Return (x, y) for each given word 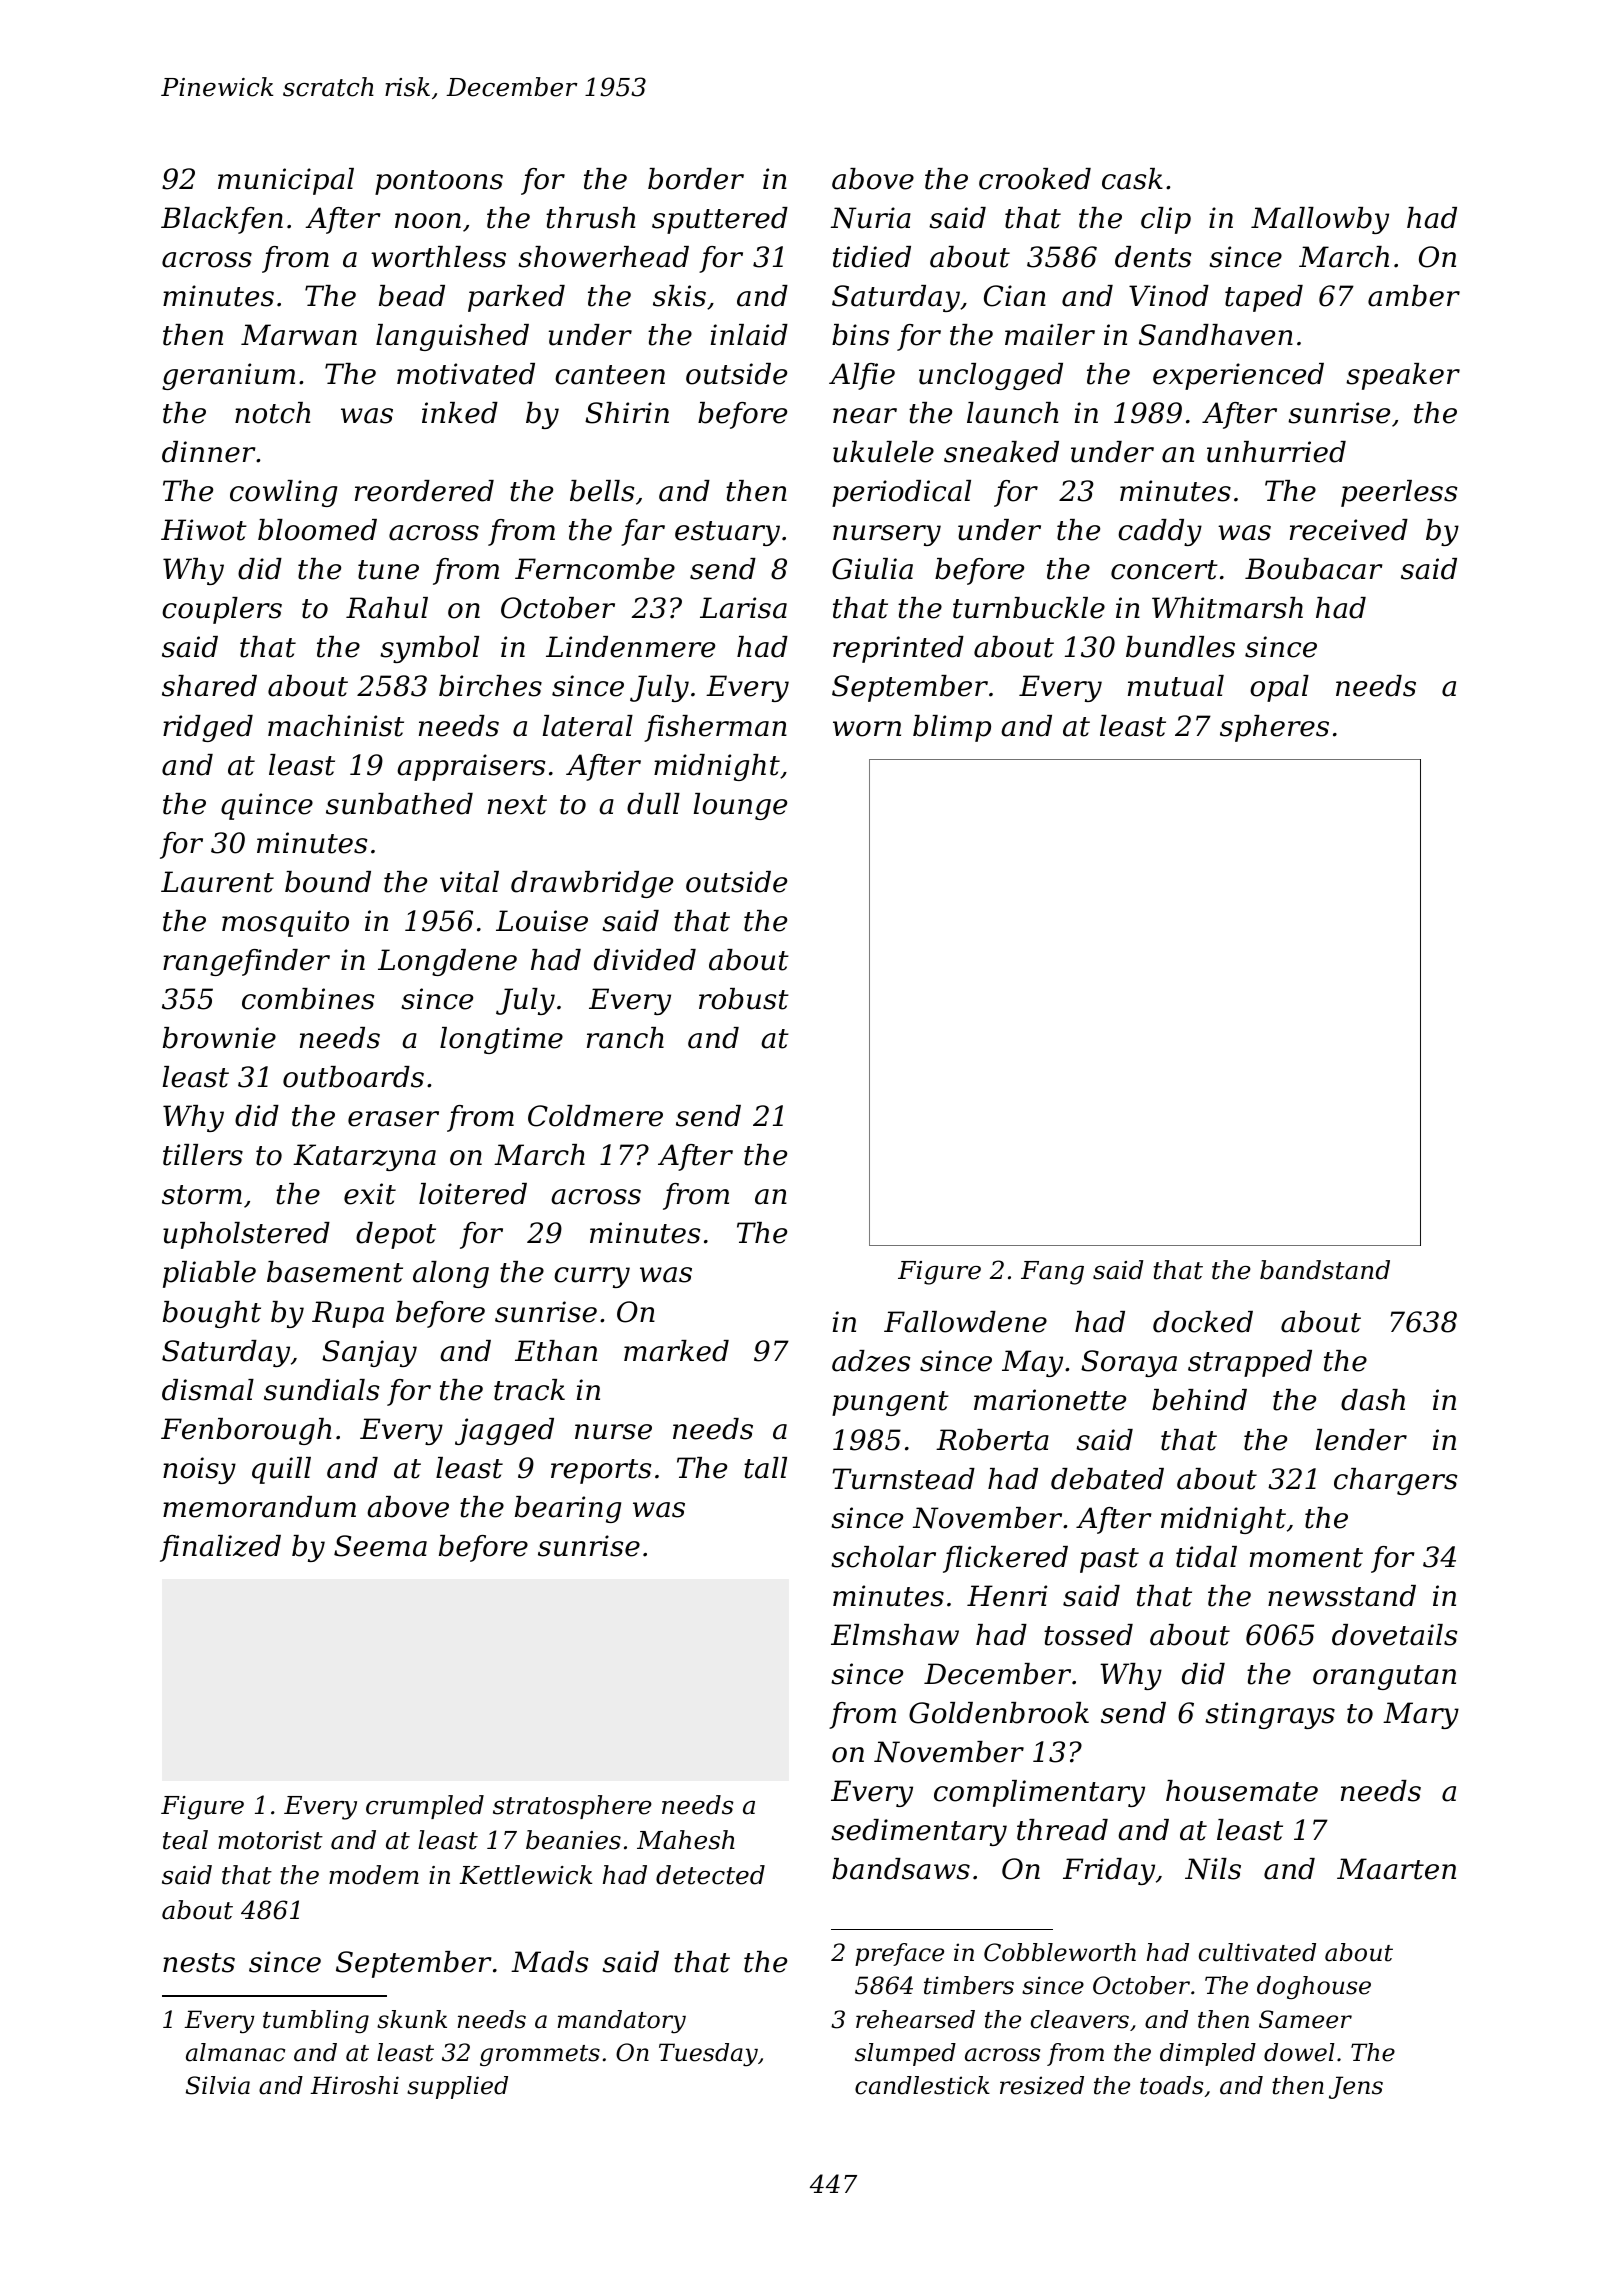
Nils (1213, 1869)
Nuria (871, 218)
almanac (235, 2052)
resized (1042, 2085)
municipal (286, 181)
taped (1264, 298)
